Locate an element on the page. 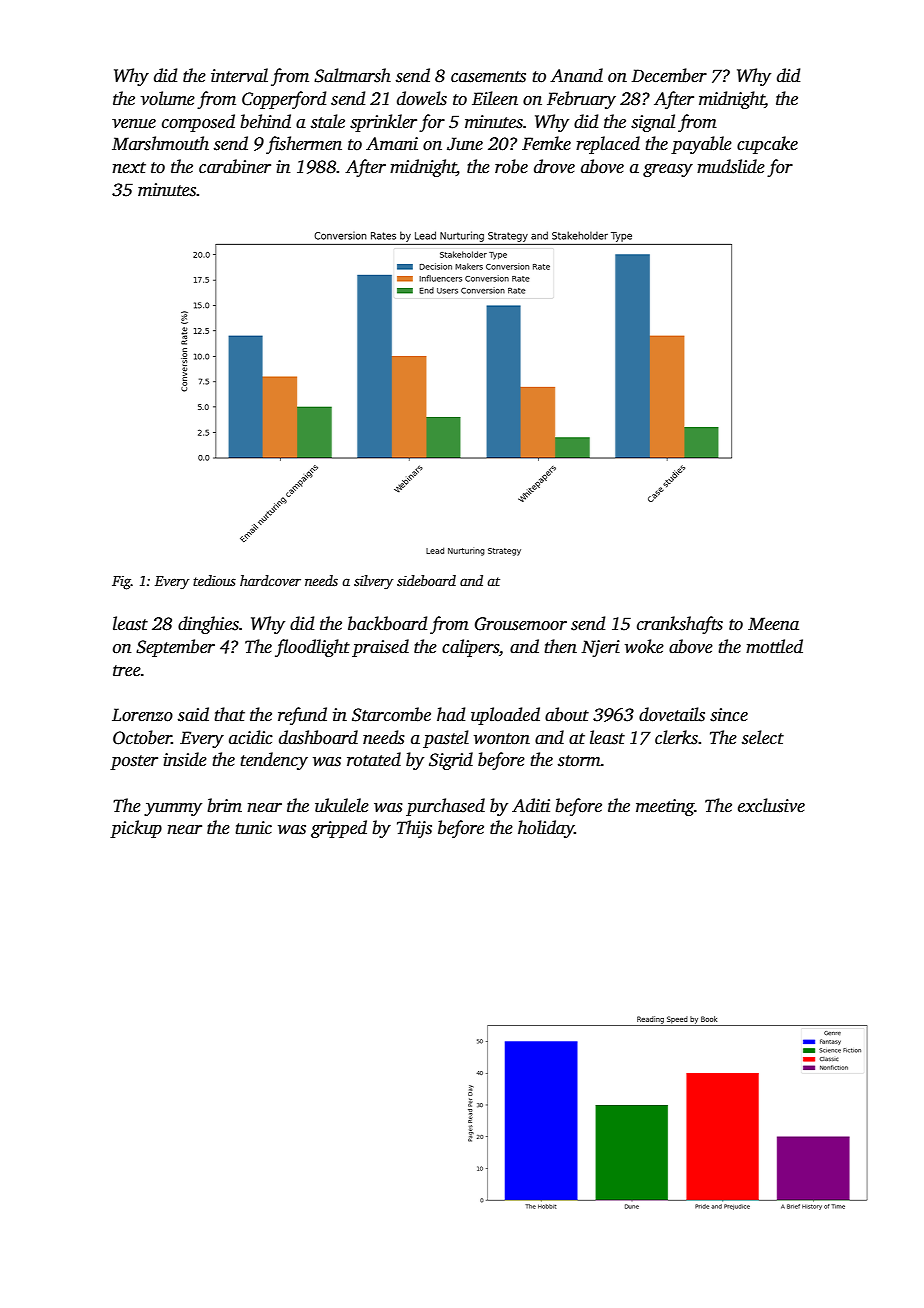  yummy is located at coordinates (173, 809).
